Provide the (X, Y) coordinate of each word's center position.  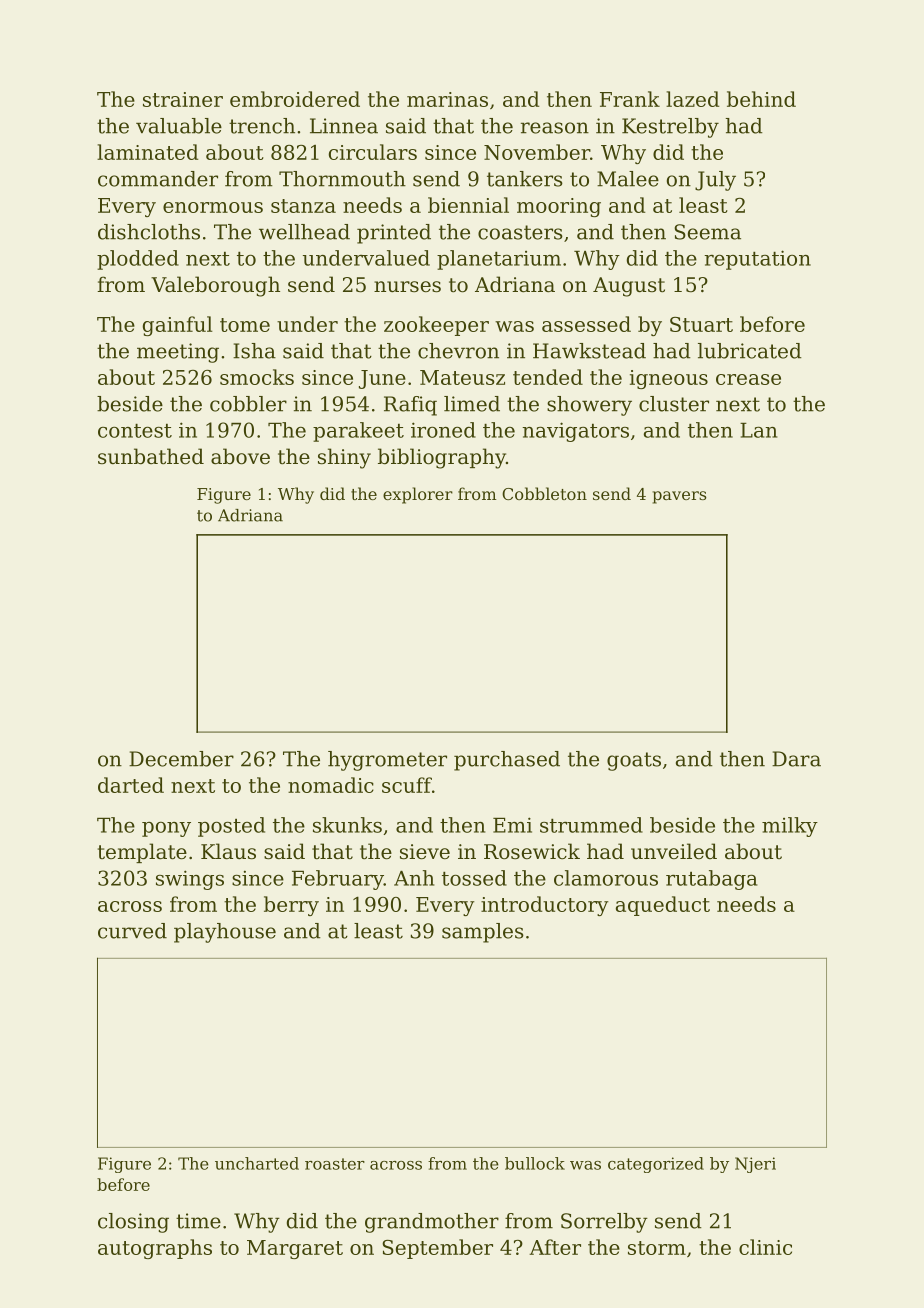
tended (548, 377)
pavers (679, 497)
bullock (535, 1163)
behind (761, 99)
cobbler (248, 404)
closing (133, 1223)
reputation (757, 260)
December (181, 759)
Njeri (755, 1165)
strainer (183, 99)
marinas (447, 99)
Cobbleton (544, 493)
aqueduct (663, 906)
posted (231, 827)
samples (483, 933)
